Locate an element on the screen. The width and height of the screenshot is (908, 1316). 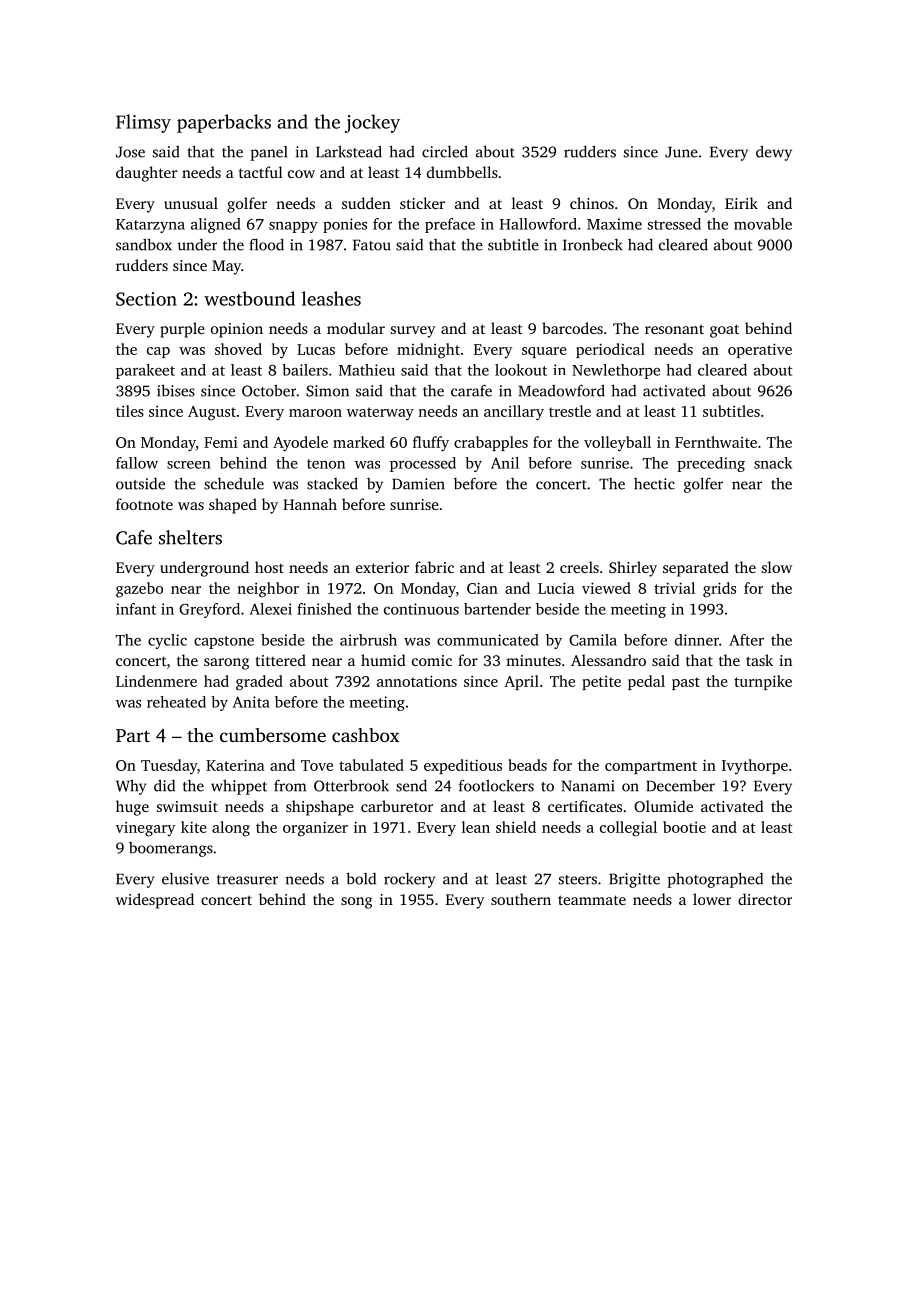
Ayodele is located at coordinates (300, 444).
